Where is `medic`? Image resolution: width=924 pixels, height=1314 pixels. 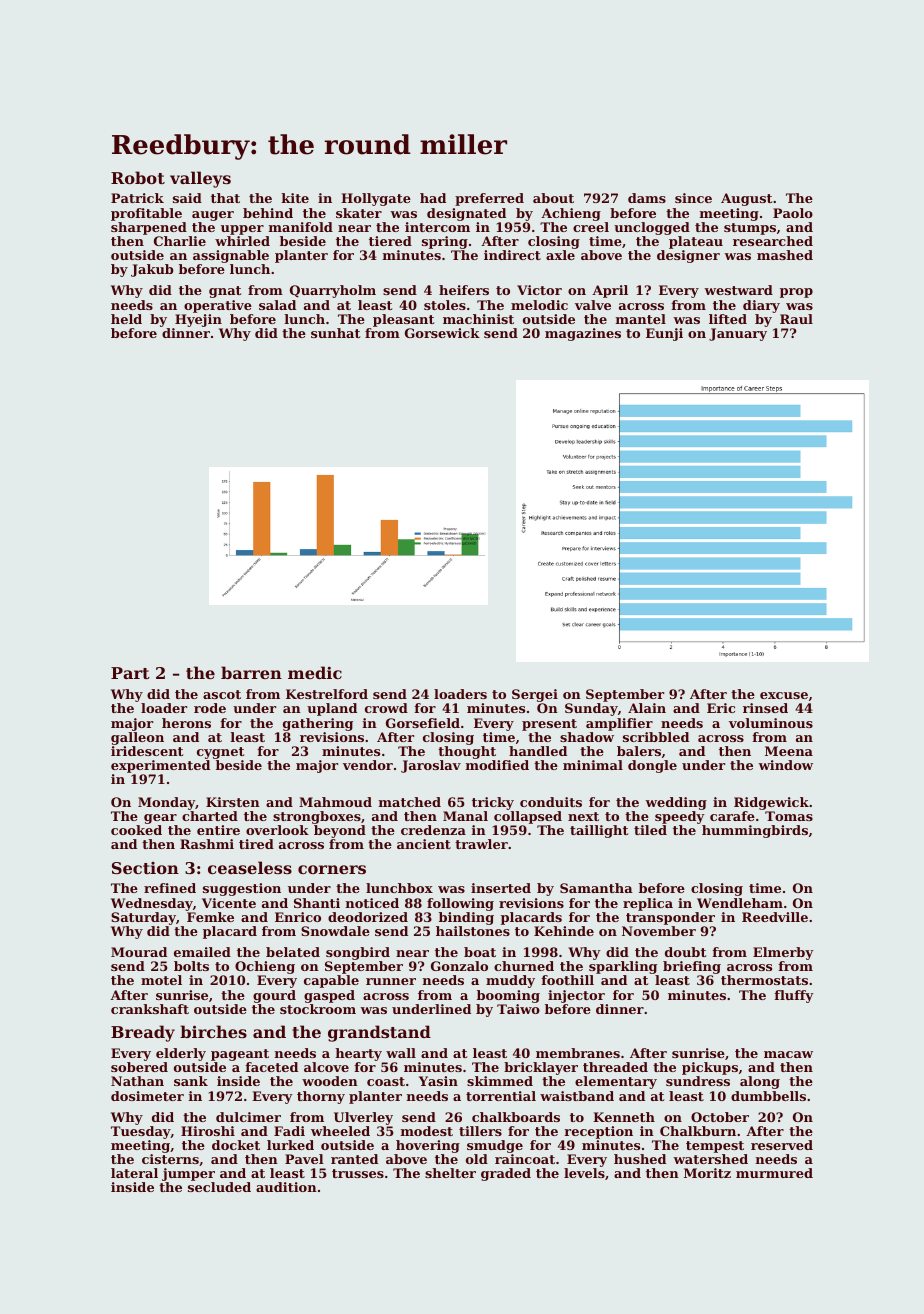 medic is located at coordinates (315, 672).
